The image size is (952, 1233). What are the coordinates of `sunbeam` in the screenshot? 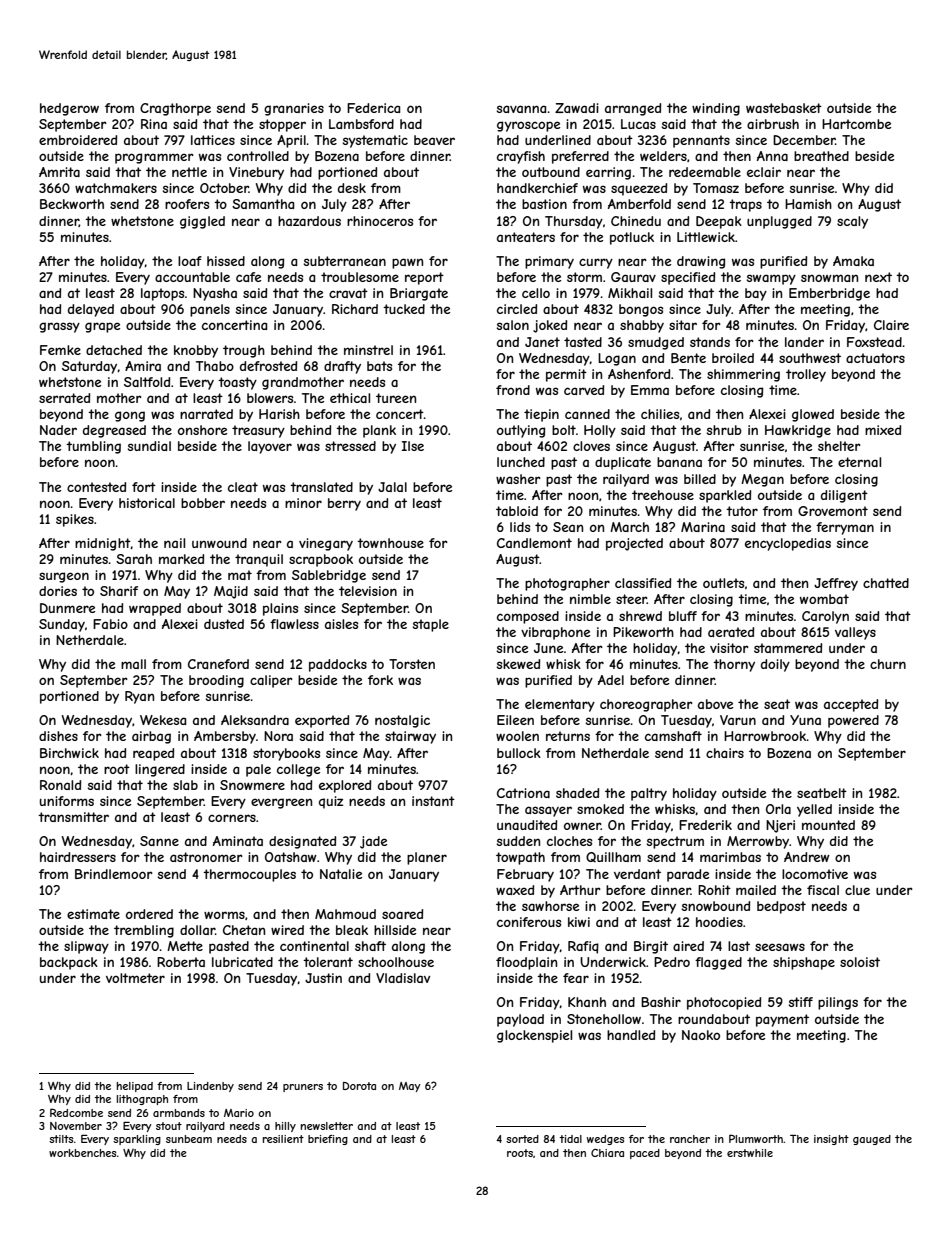 It's located at (189, 1139).
